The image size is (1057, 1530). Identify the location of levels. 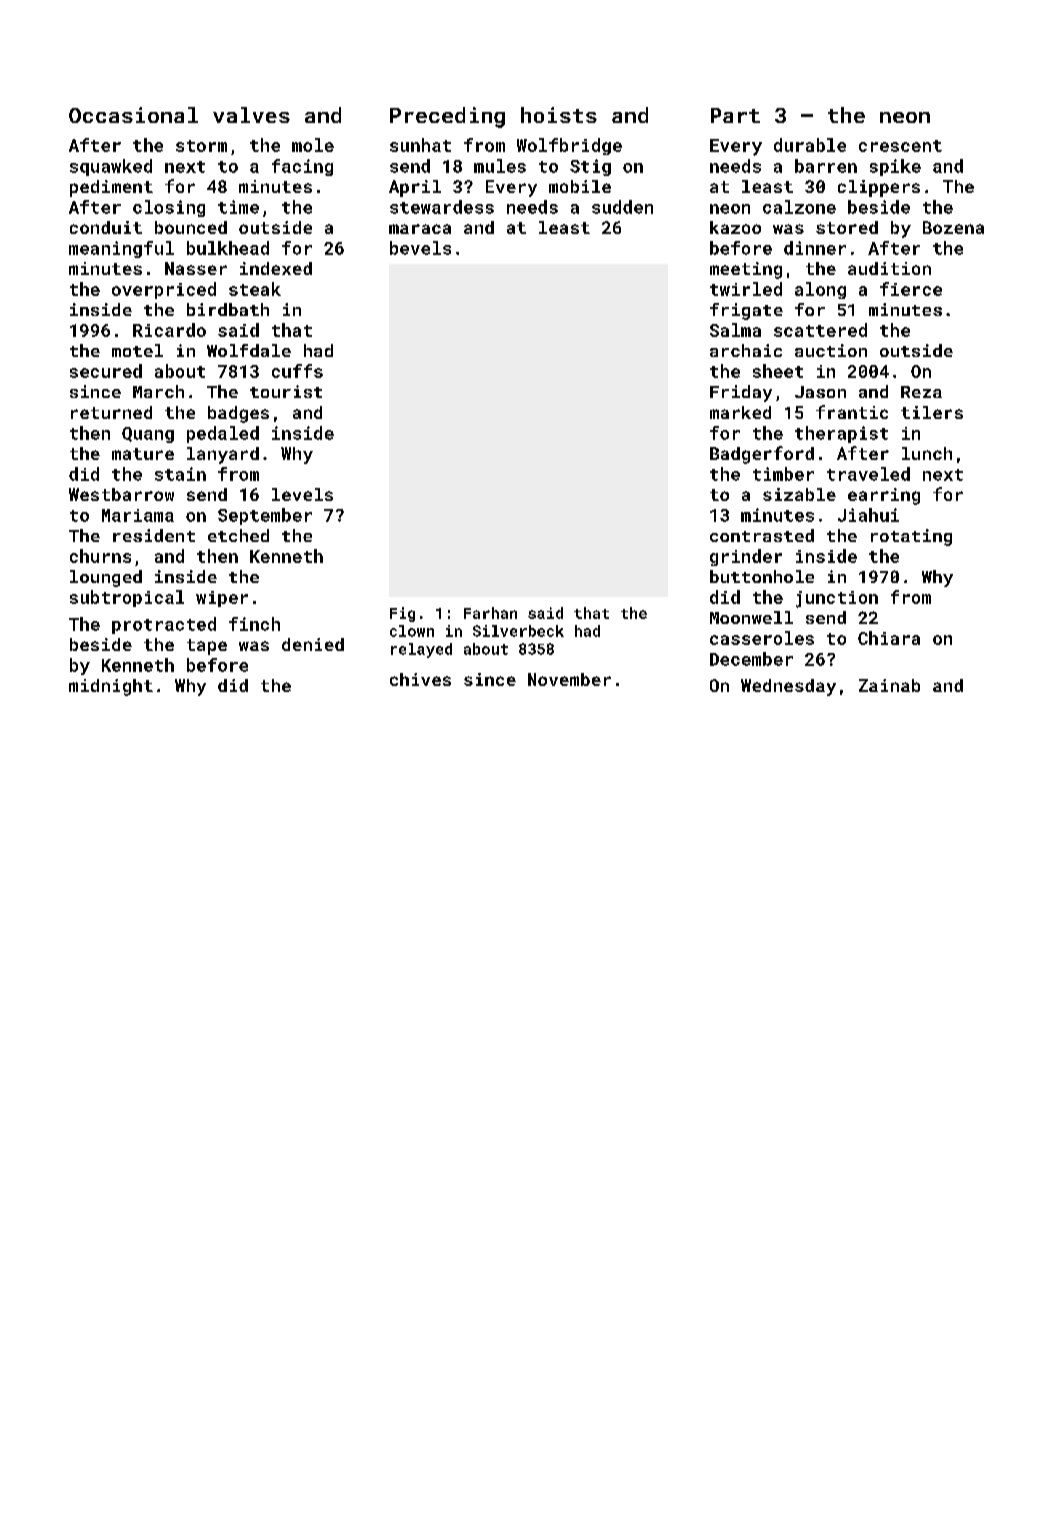
(302, 494).
